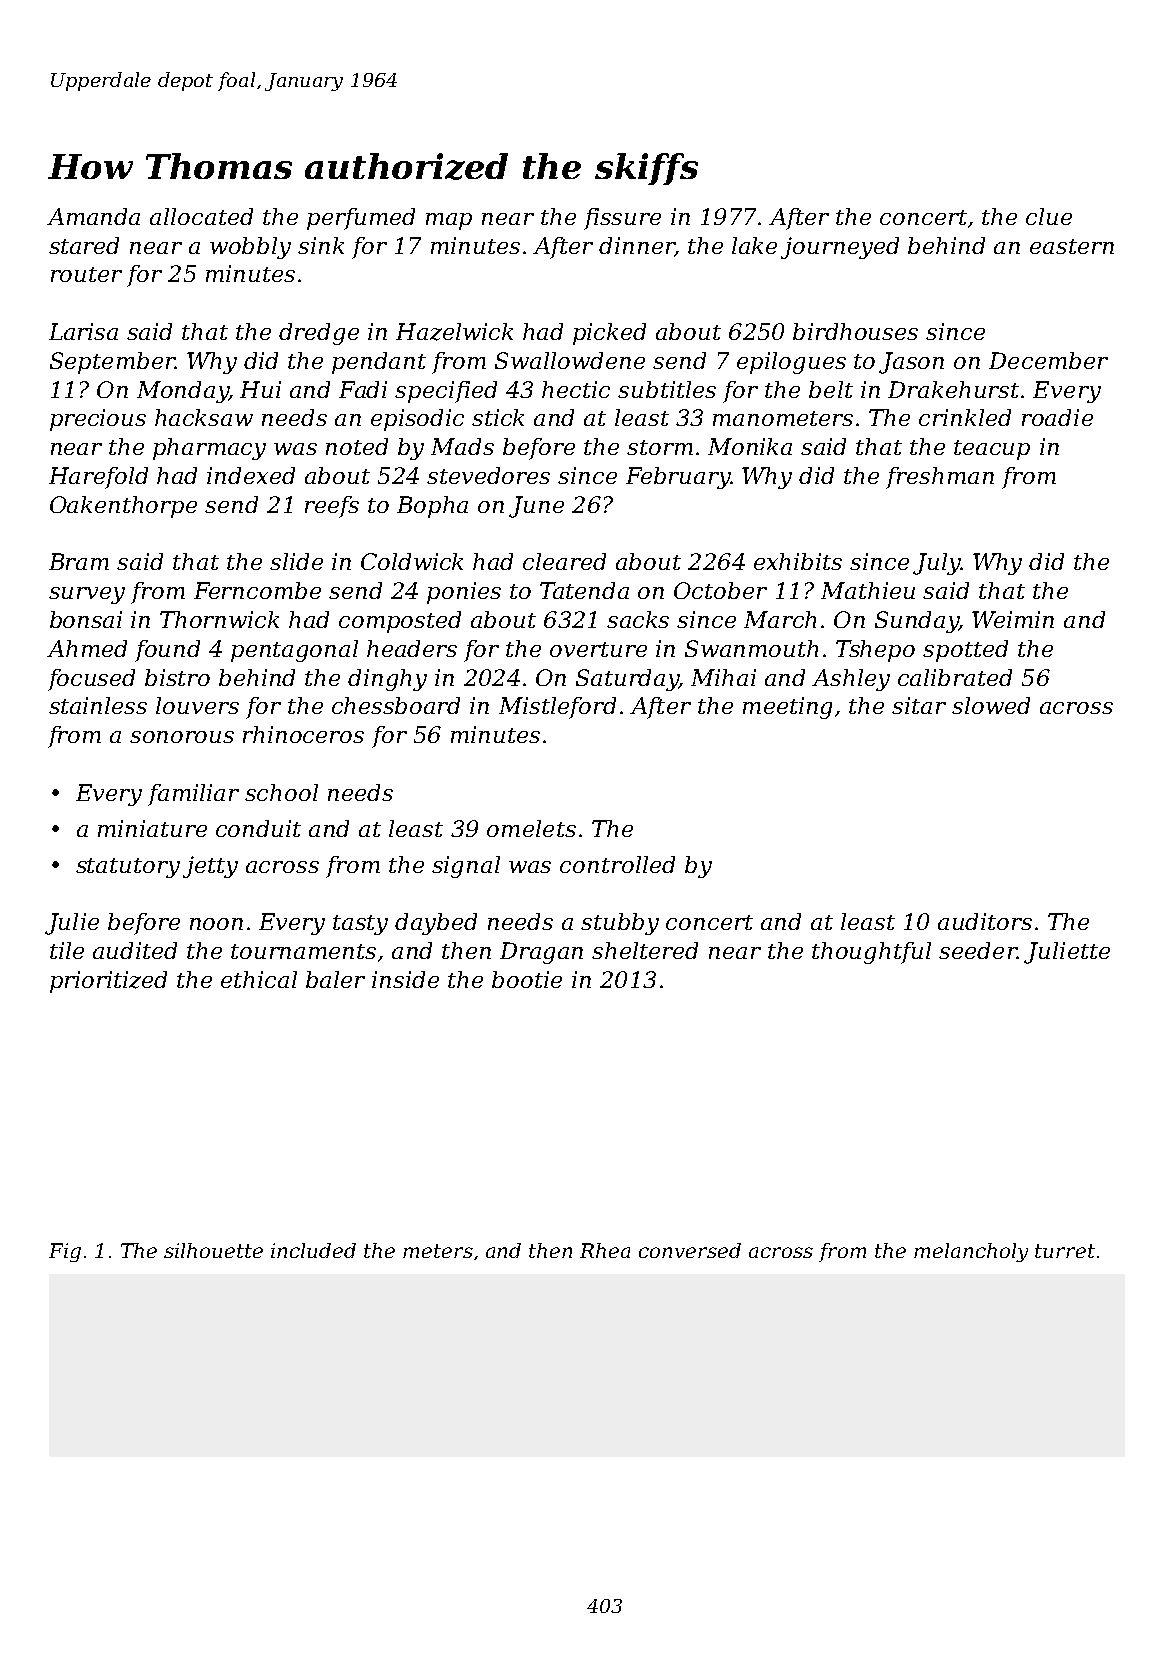 This document has height=1660, width=1173. What do you see at coordinates (93, 216) in the document?
I see `Amanda` at bounding box center [93, 216].
